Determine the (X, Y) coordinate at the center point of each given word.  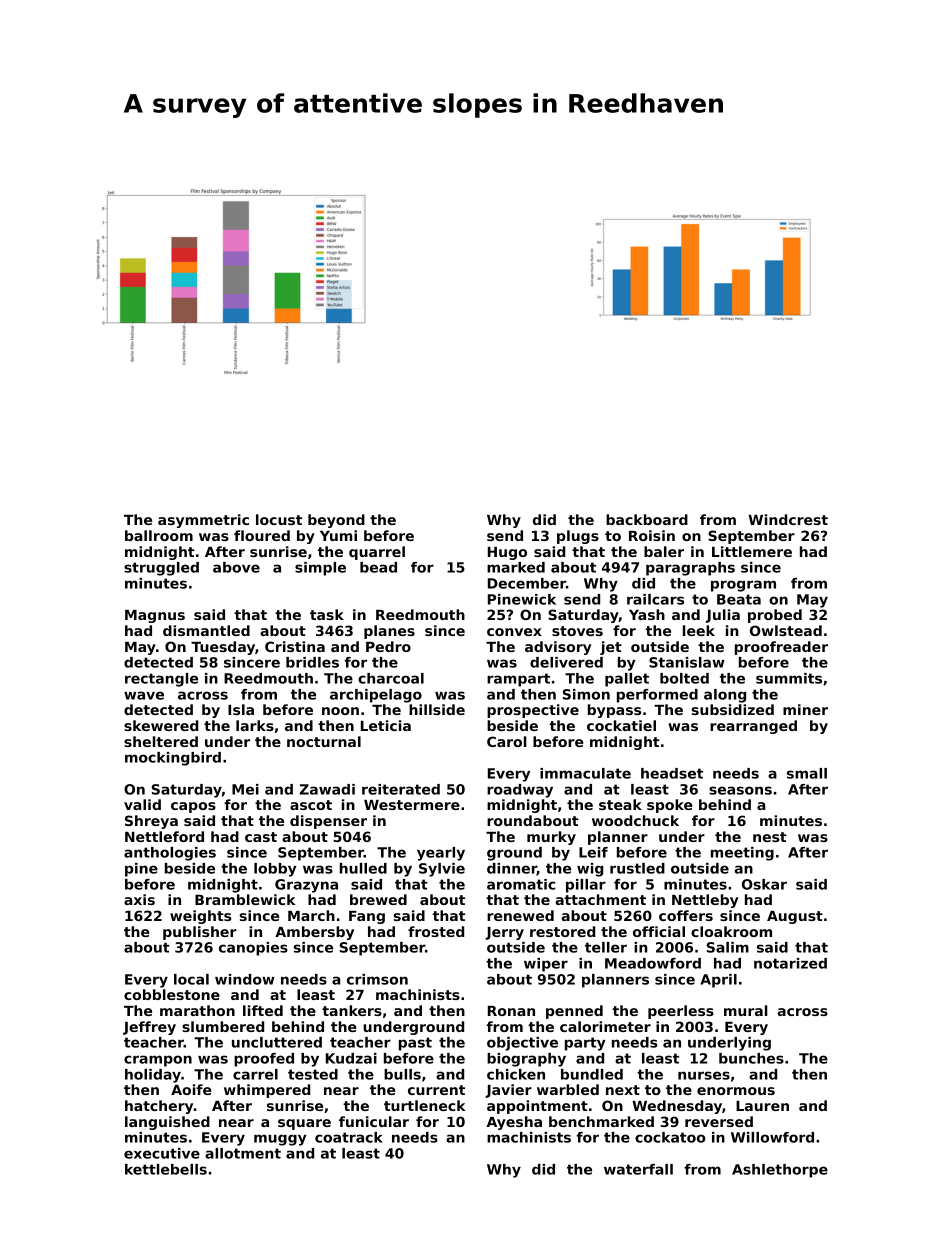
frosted (436, 931)
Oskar (764, 884)
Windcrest (788, 519)
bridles (312, 662)
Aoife (191, 1089)
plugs (578, 537)
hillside (437, 709)
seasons (740, 790)
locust (279, 519)
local (191, 979)
